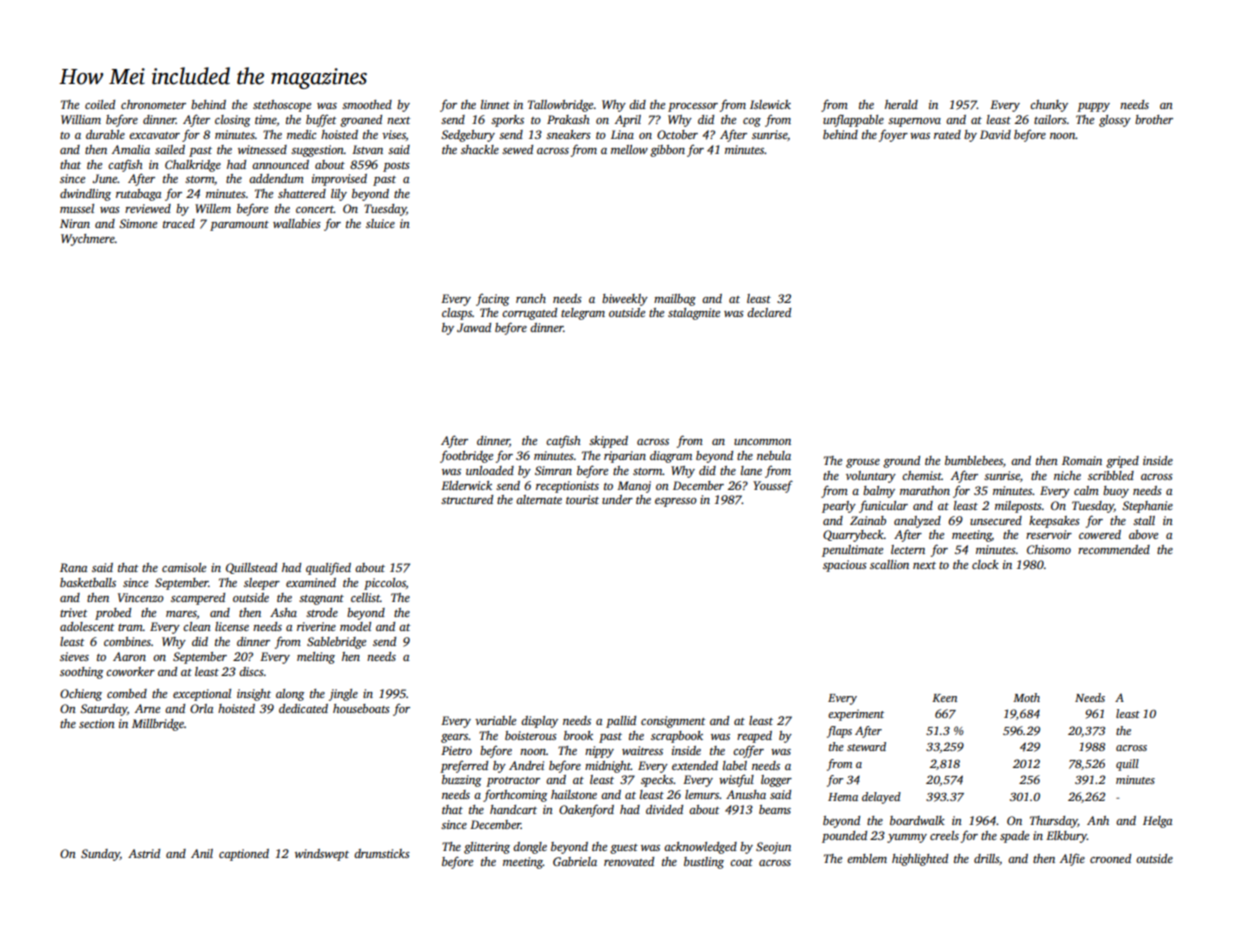  Describe the element at coordinates (700, 848) in the document. I see `acknowledged` at that location.
